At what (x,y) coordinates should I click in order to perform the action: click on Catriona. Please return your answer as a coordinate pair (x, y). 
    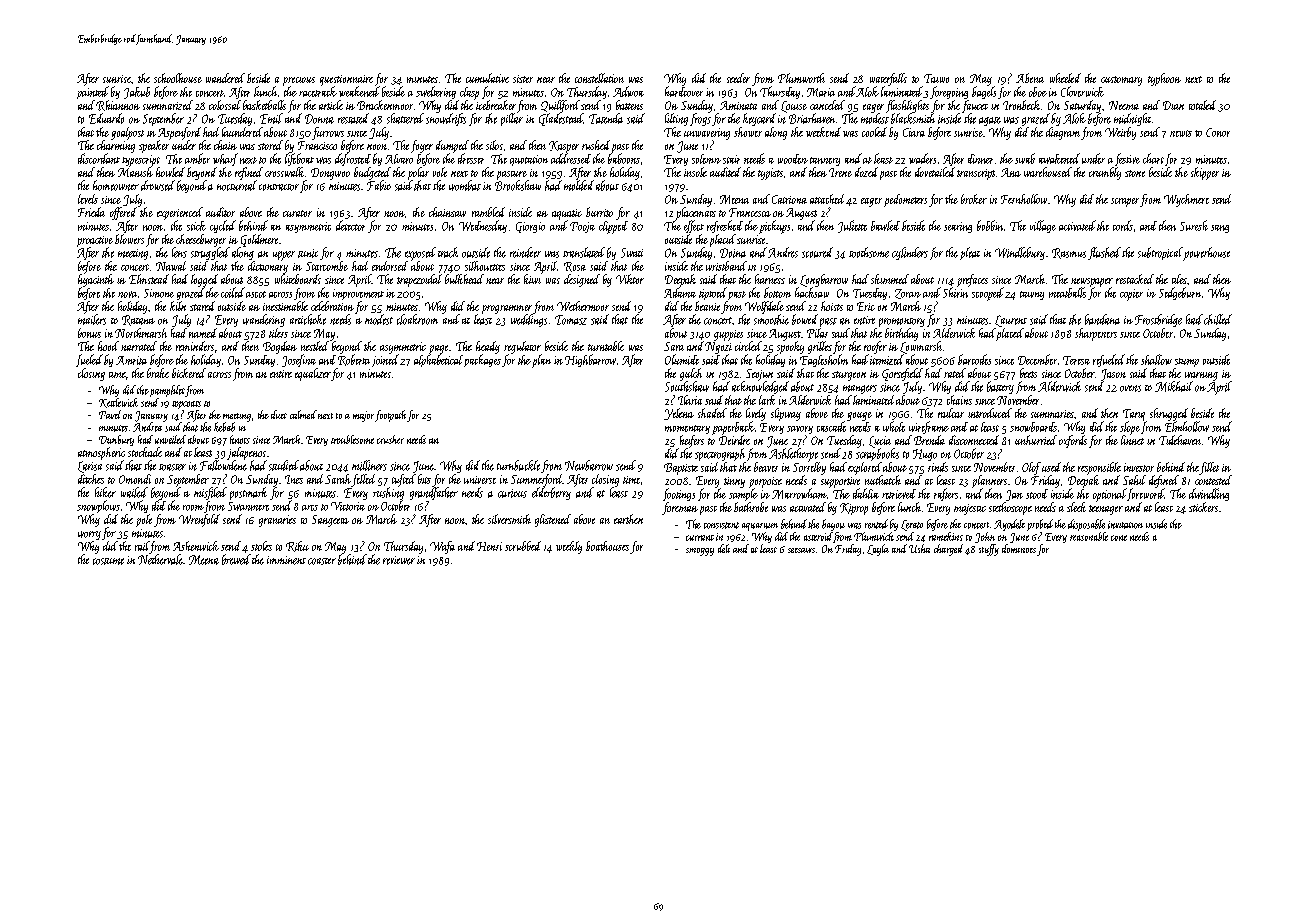
    Looking at the image, I should click on (789, 199).
